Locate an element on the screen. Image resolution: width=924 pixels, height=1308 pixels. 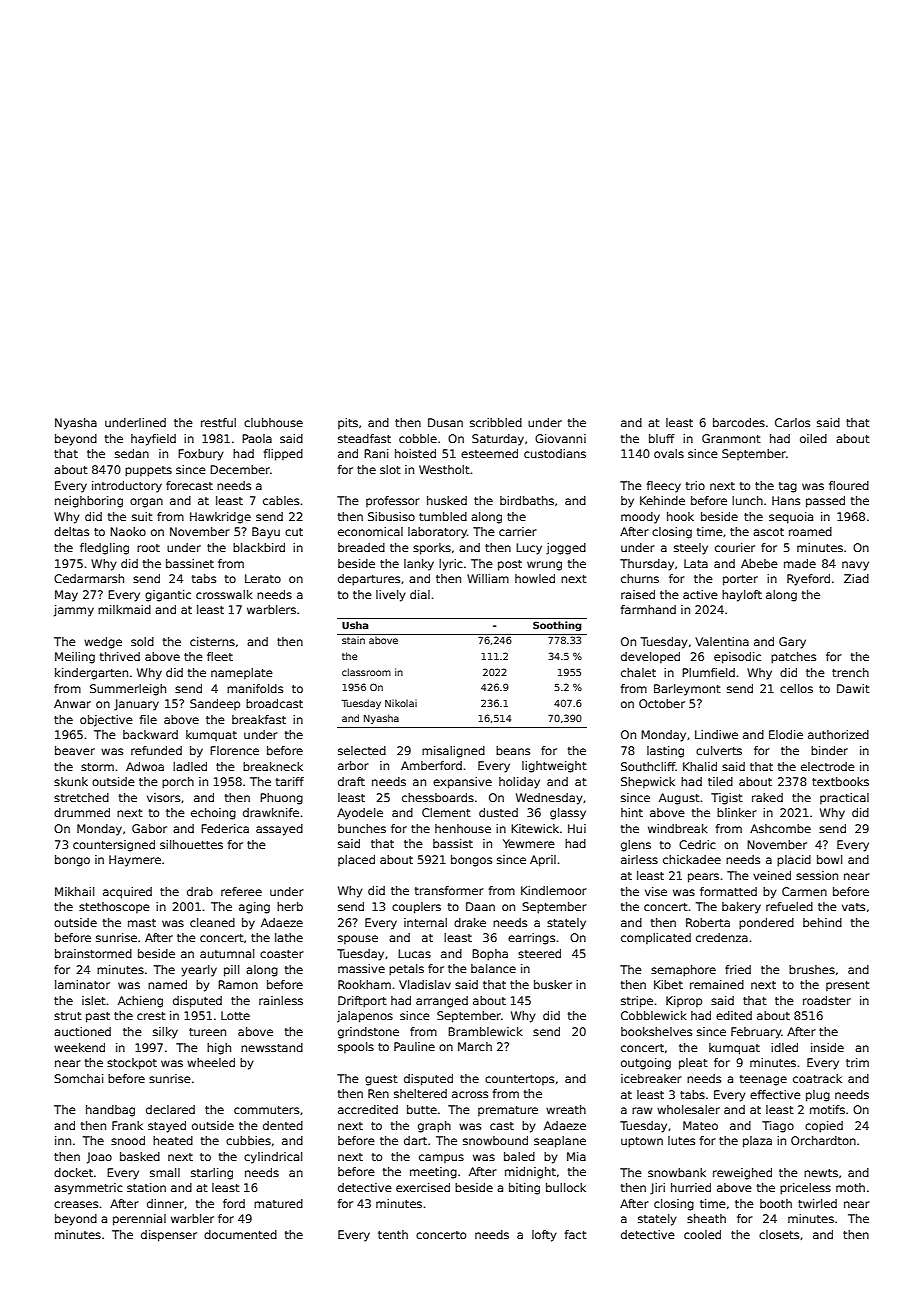
Westholt is located at coordinates (444, 469).
